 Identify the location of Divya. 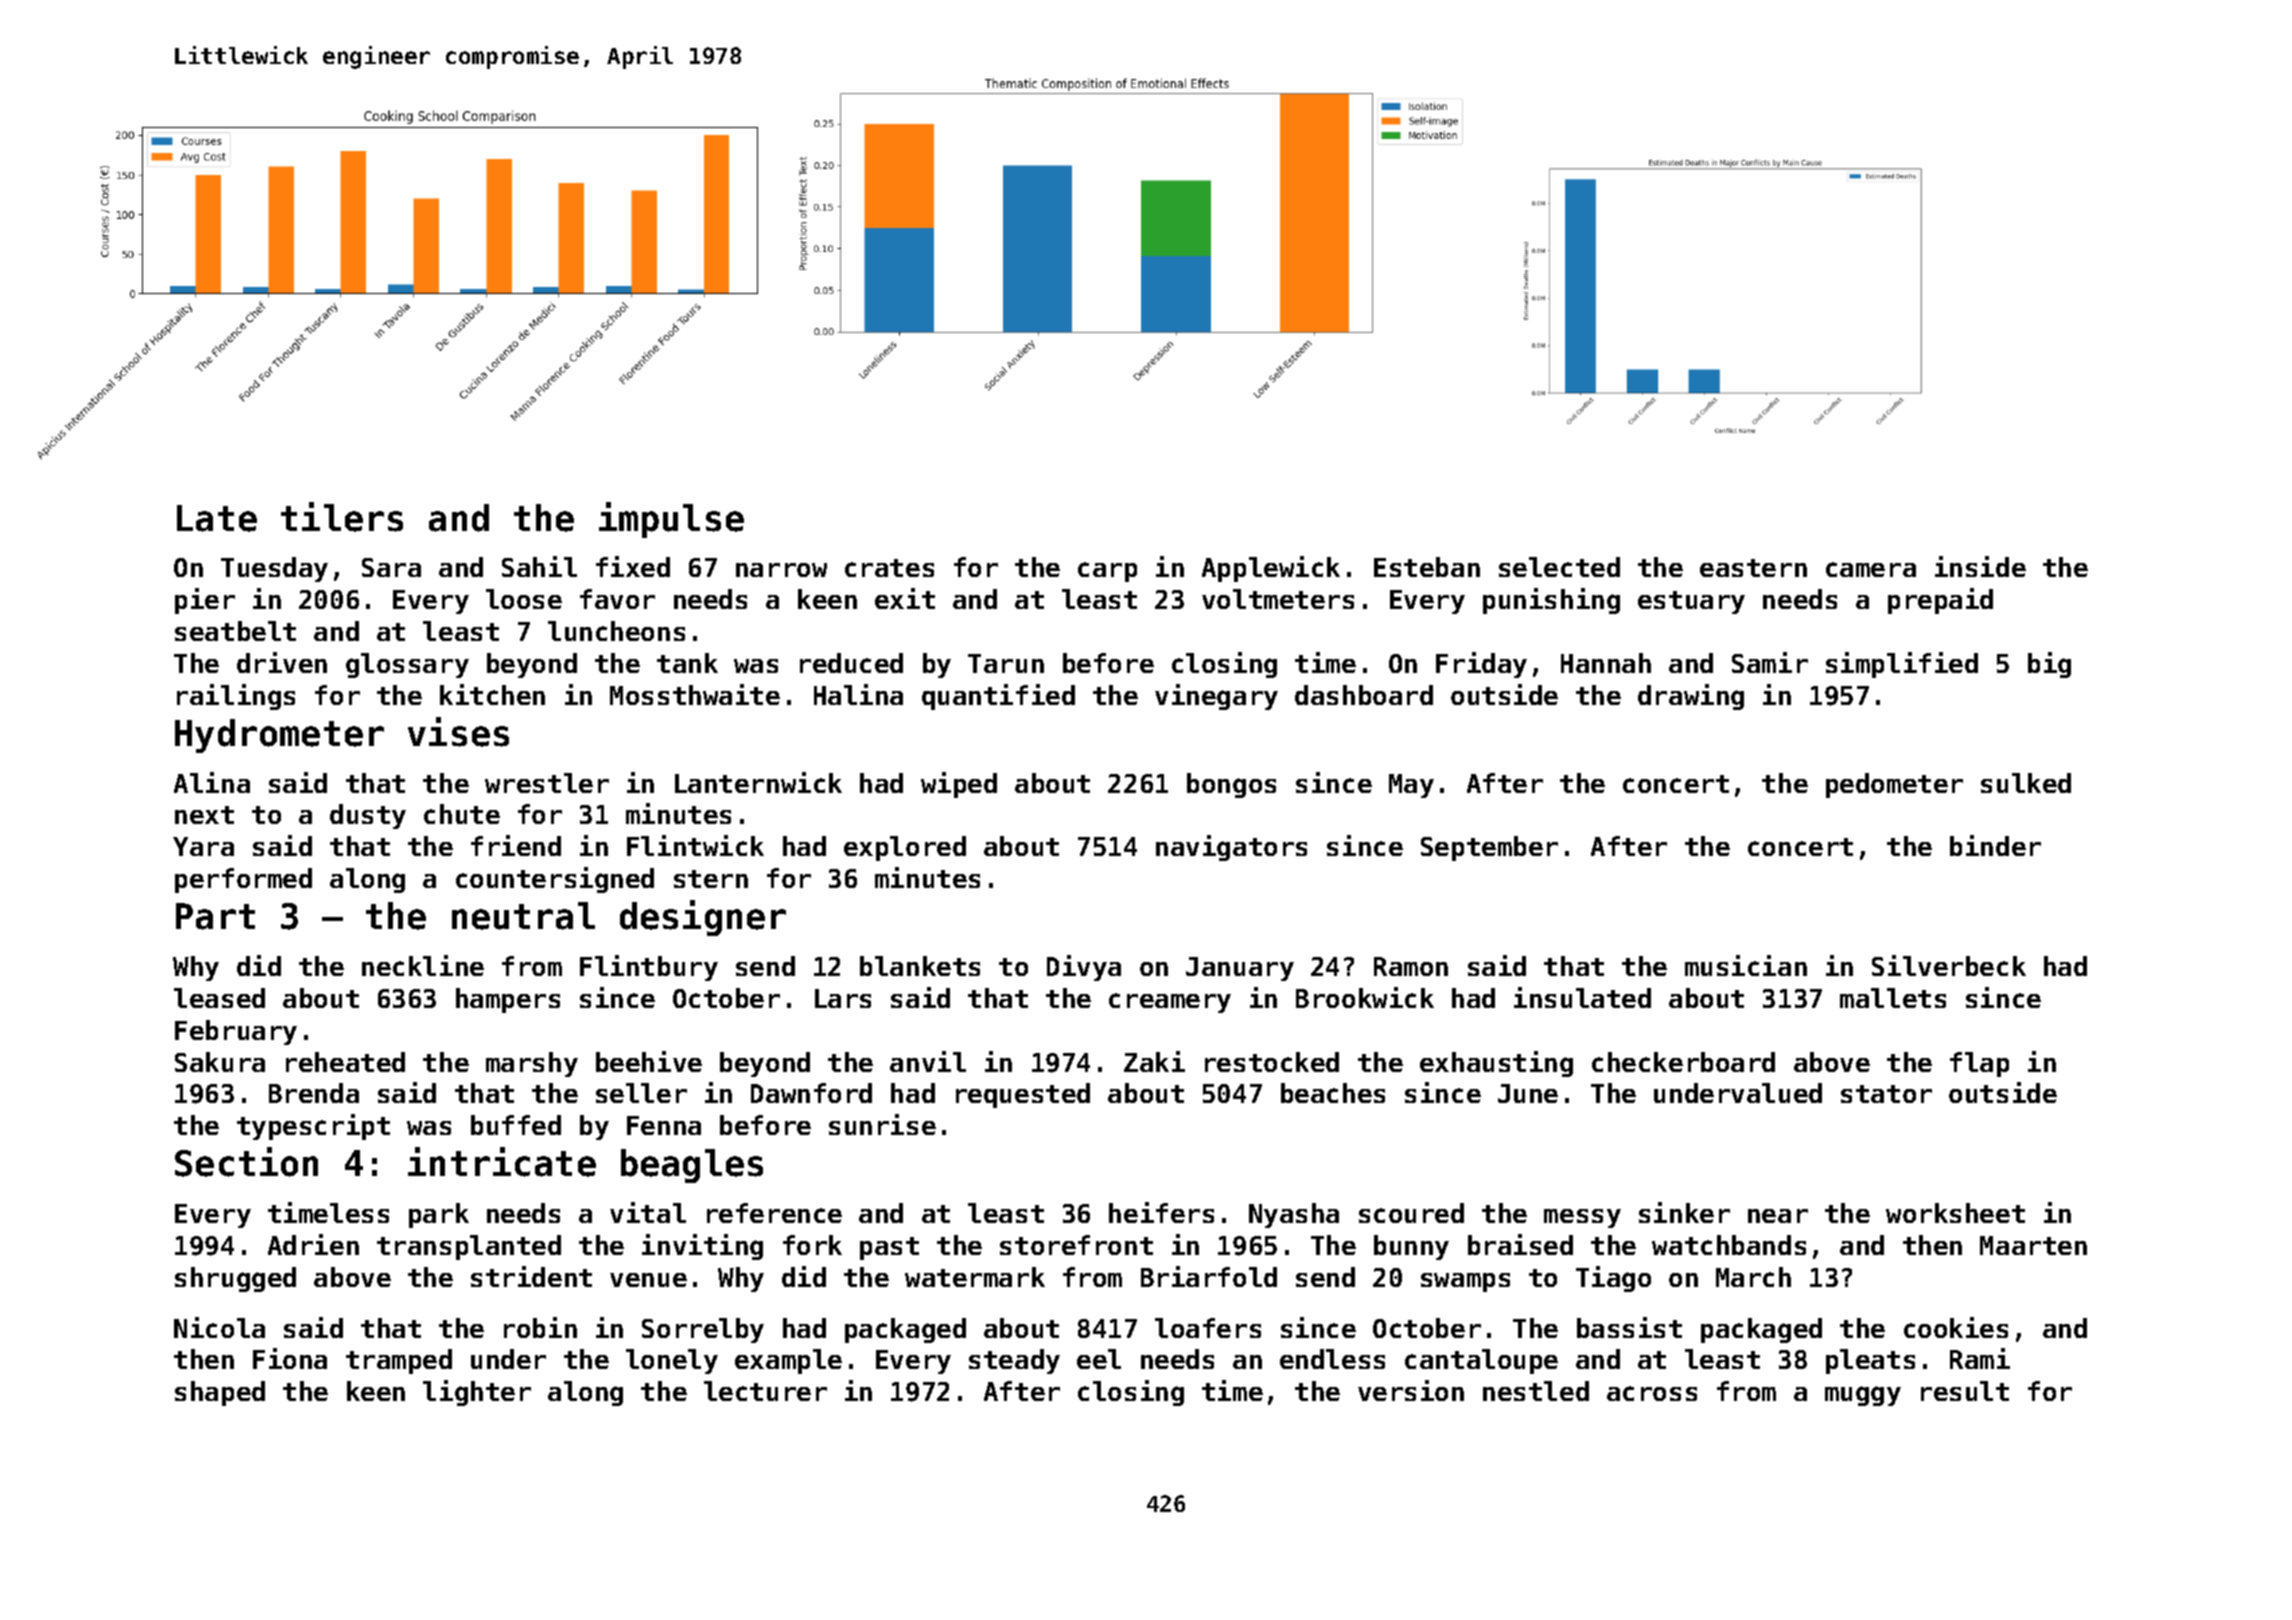
(1084, 968).
